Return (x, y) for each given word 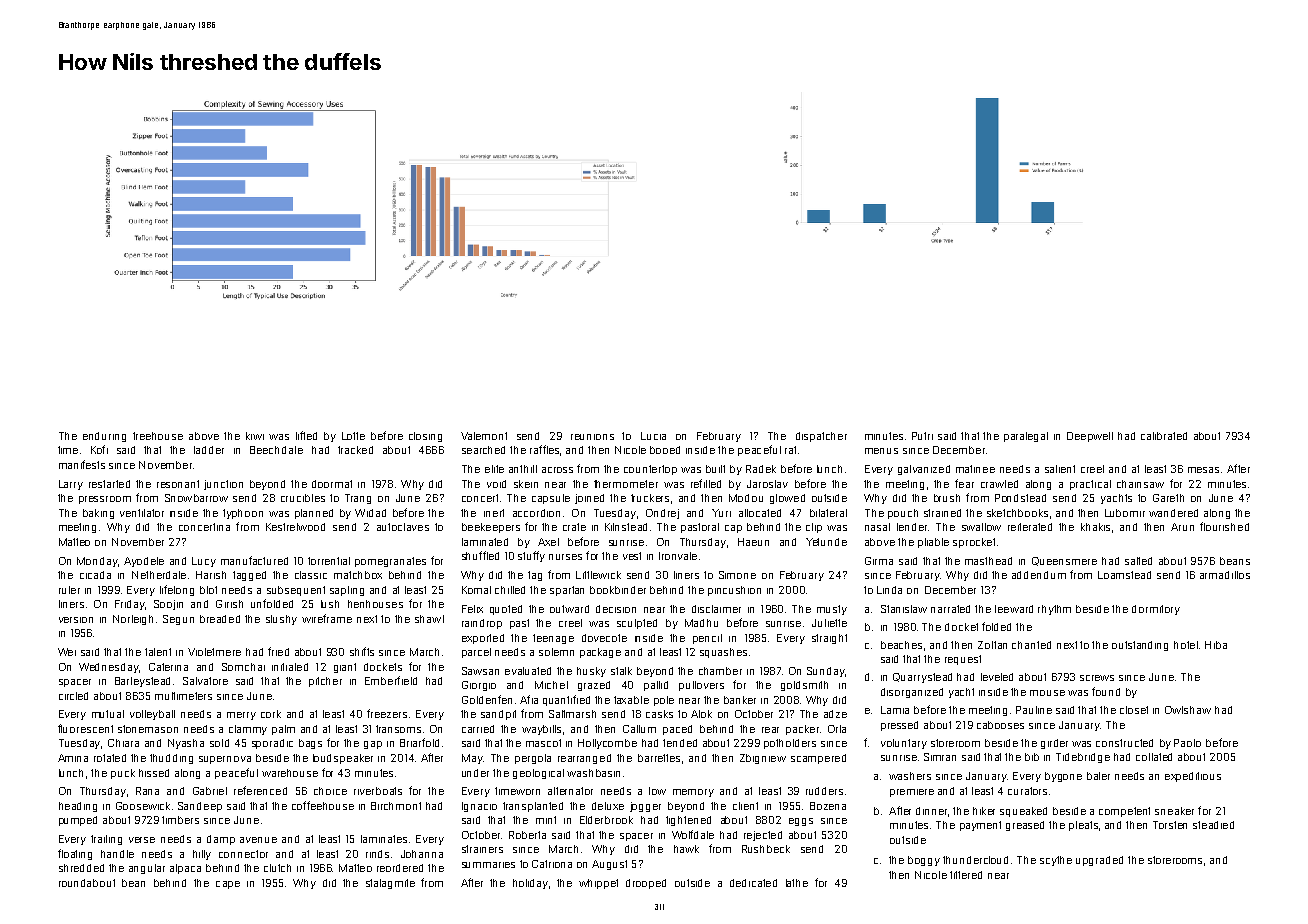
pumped (78, 821)
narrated (950, 609)
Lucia (653, 436)
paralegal (1026, 437)
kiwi (255, 436)
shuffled (480, 555)
